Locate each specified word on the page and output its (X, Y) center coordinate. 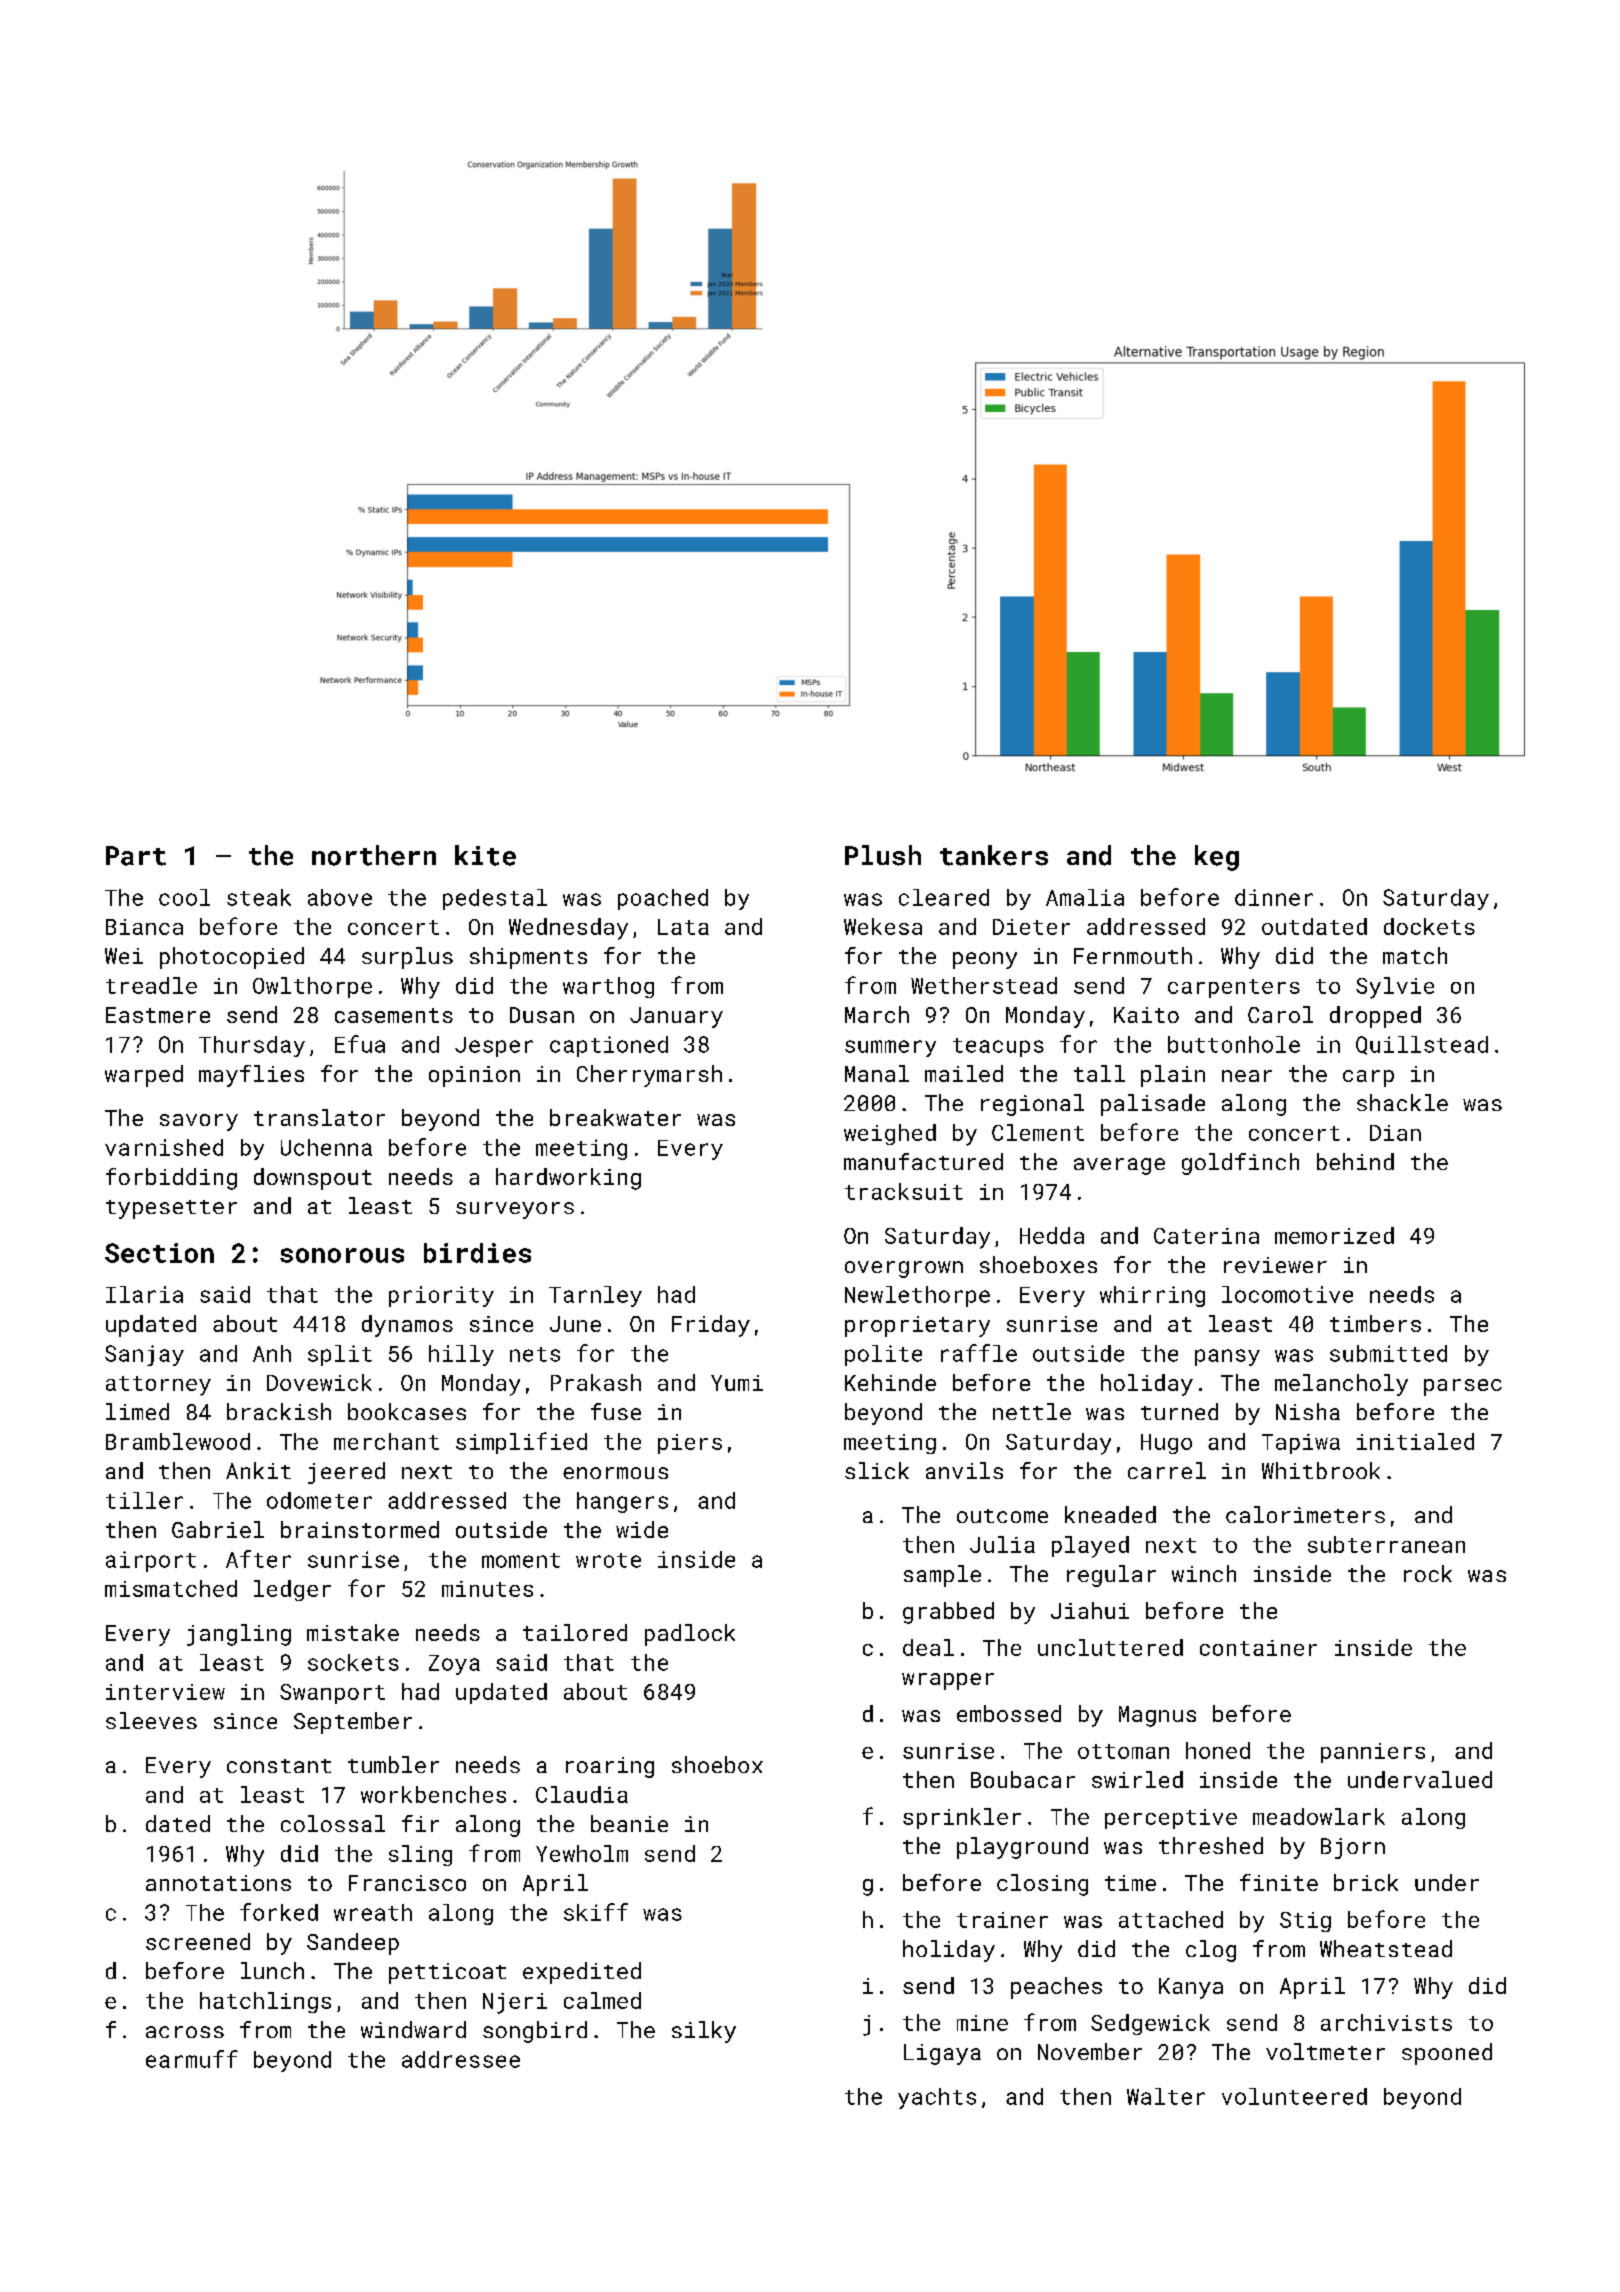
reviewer (1275, 1265)
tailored (575, 1632)
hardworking (568, 1179)
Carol (1280, 1014)
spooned (1447, 2054)
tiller (144, 1500)
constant (279, 1766)
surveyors (515, 1210)
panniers (1373, 1753)
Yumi (737, 1383)
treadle (151, 985)
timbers (1375, 1323)
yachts (937, 2098)
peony (985, 960)
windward (413, 2029)
